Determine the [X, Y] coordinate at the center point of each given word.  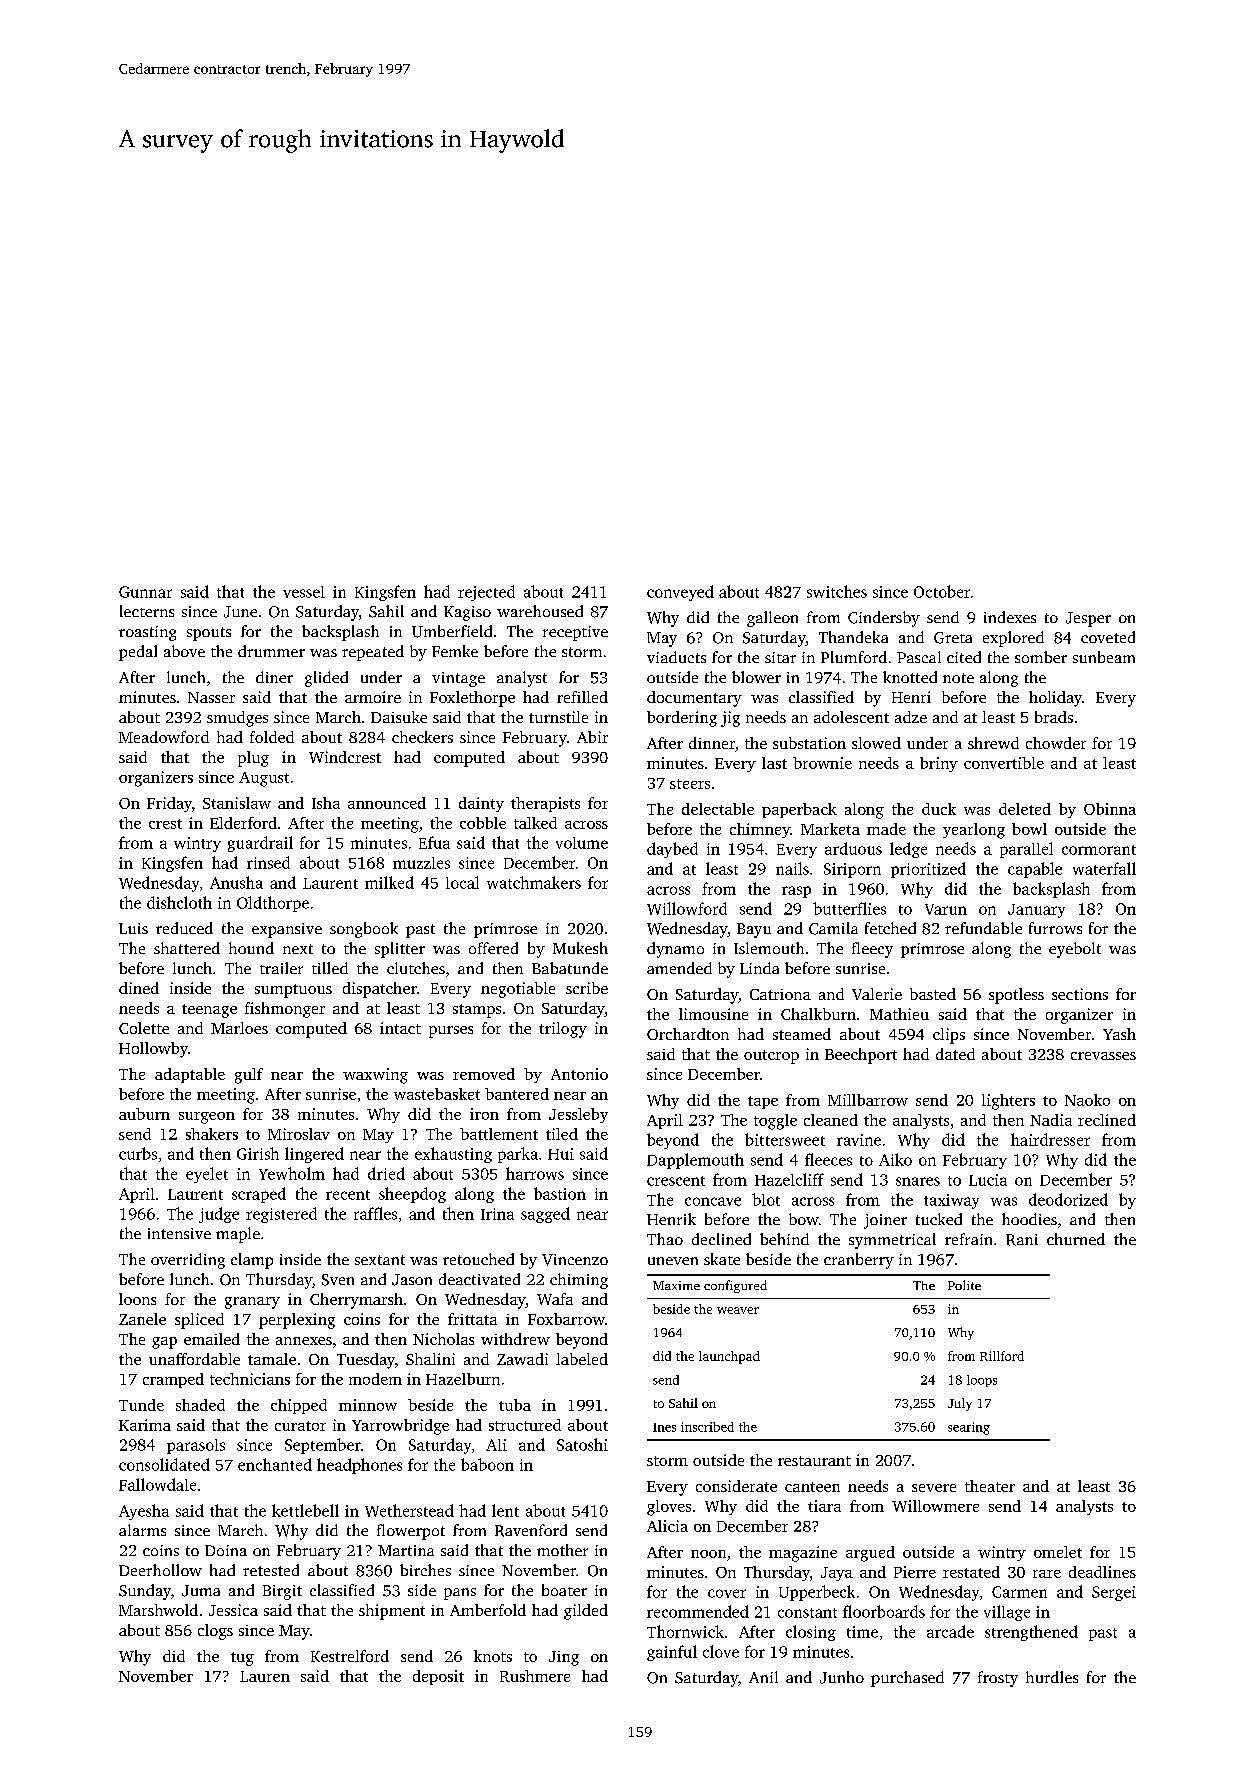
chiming [579, 1281]
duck [939, 809]
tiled [562, 1134]
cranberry [859, 1261]
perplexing [297, 1321]
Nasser [211, 697]
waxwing [375, 1076]
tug [242, 1659]
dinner [712, 743]
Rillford [1002, 1356]
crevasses [1103, 1056]
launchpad [729, 1357]
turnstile [558, 717]
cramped [173, 1380]
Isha [326, 803]
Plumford [854, 657]
